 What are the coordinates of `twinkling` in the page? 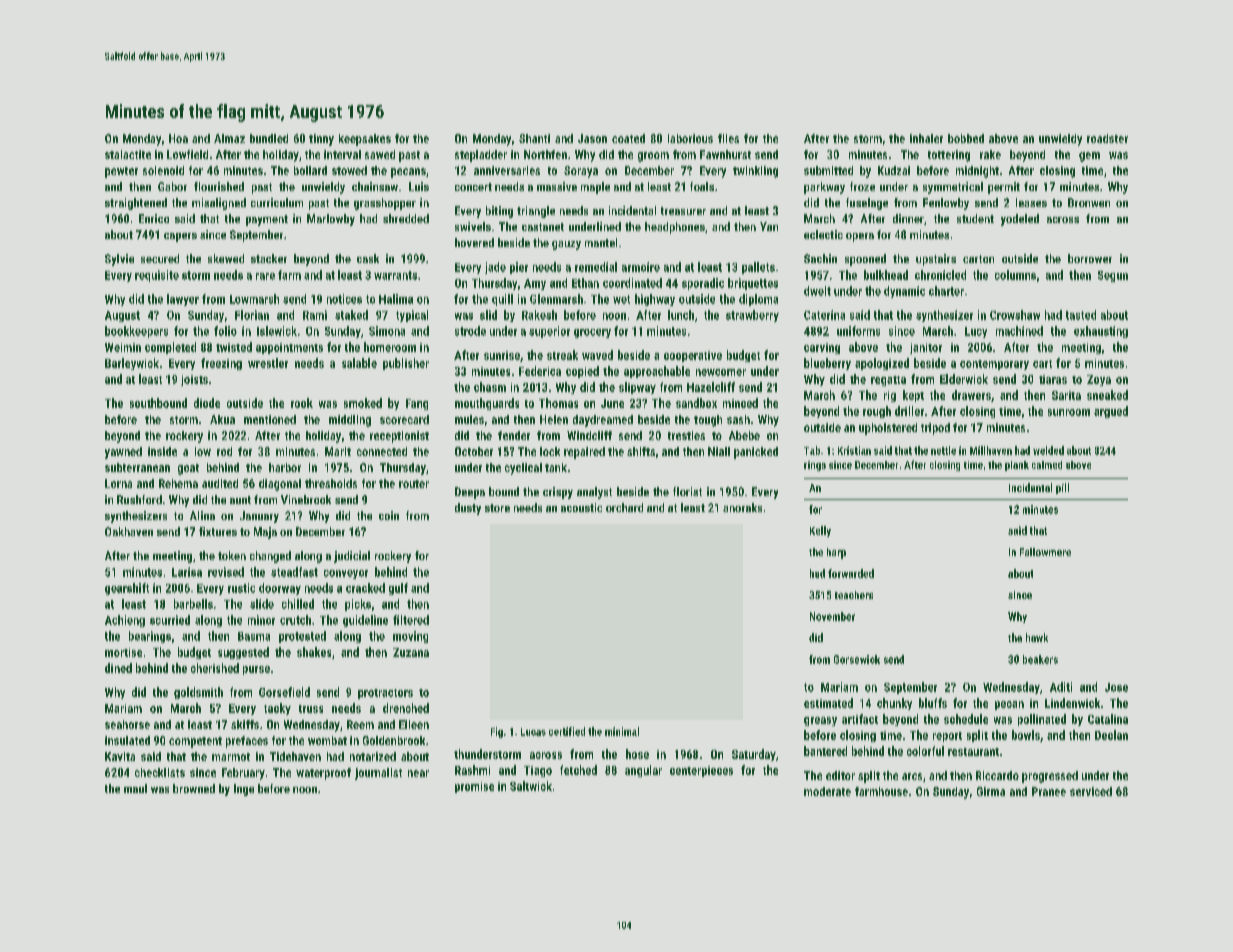 It's located at (755, 172).
